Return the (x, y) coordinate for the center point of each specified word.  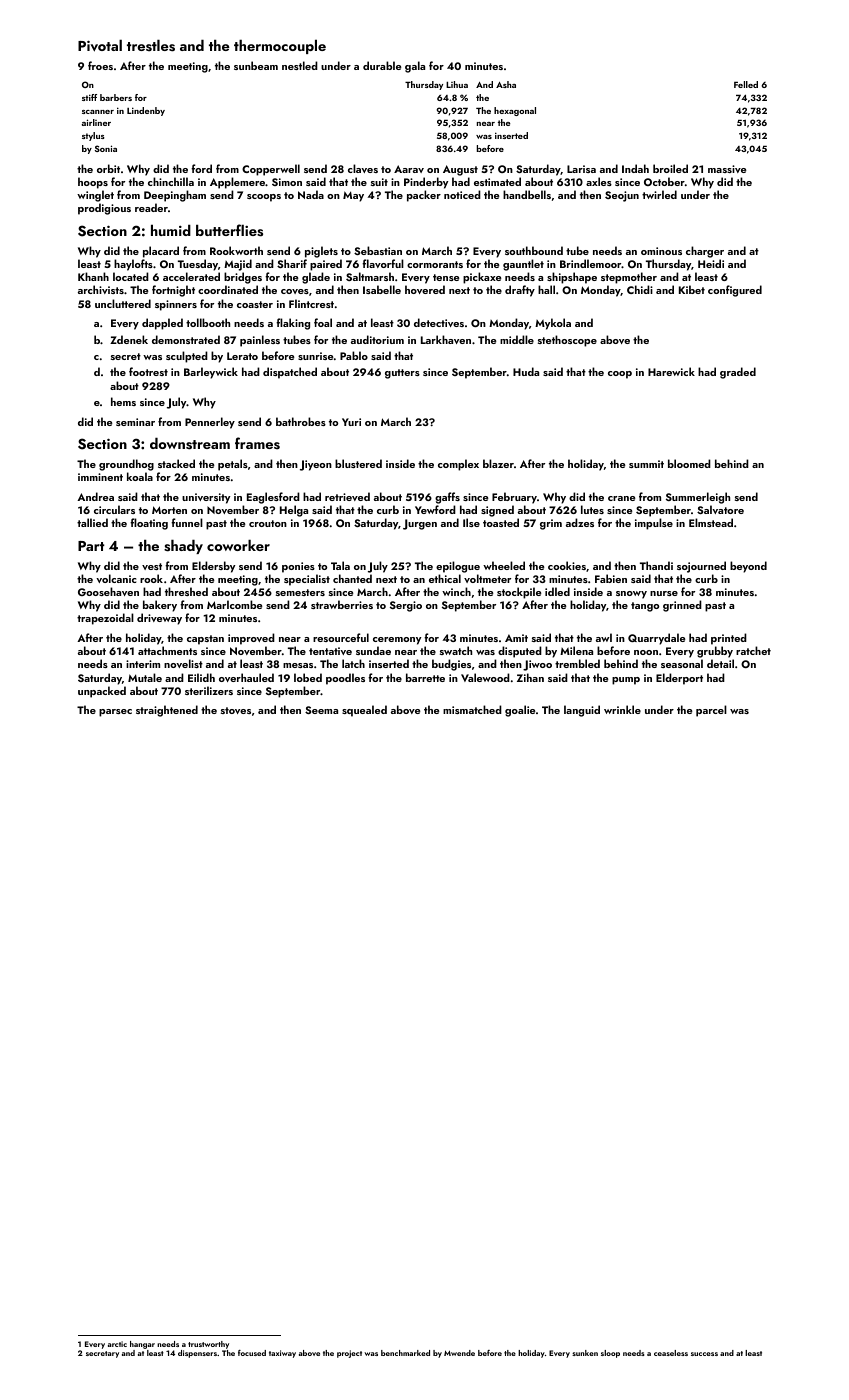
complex (458, 465)
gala (415, 67)
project (349, 1354)
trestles (151, 45)
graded (738, 373)
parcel (711, 711)
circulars (114, 509)
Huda (526, 371)
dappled (162, 324)
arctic (117, 1344)
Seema (321, 710)
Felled (746, 84)
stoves (236, 710)
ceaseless (671, 1353)
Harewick (671, 371)
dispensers (197, 1354)
